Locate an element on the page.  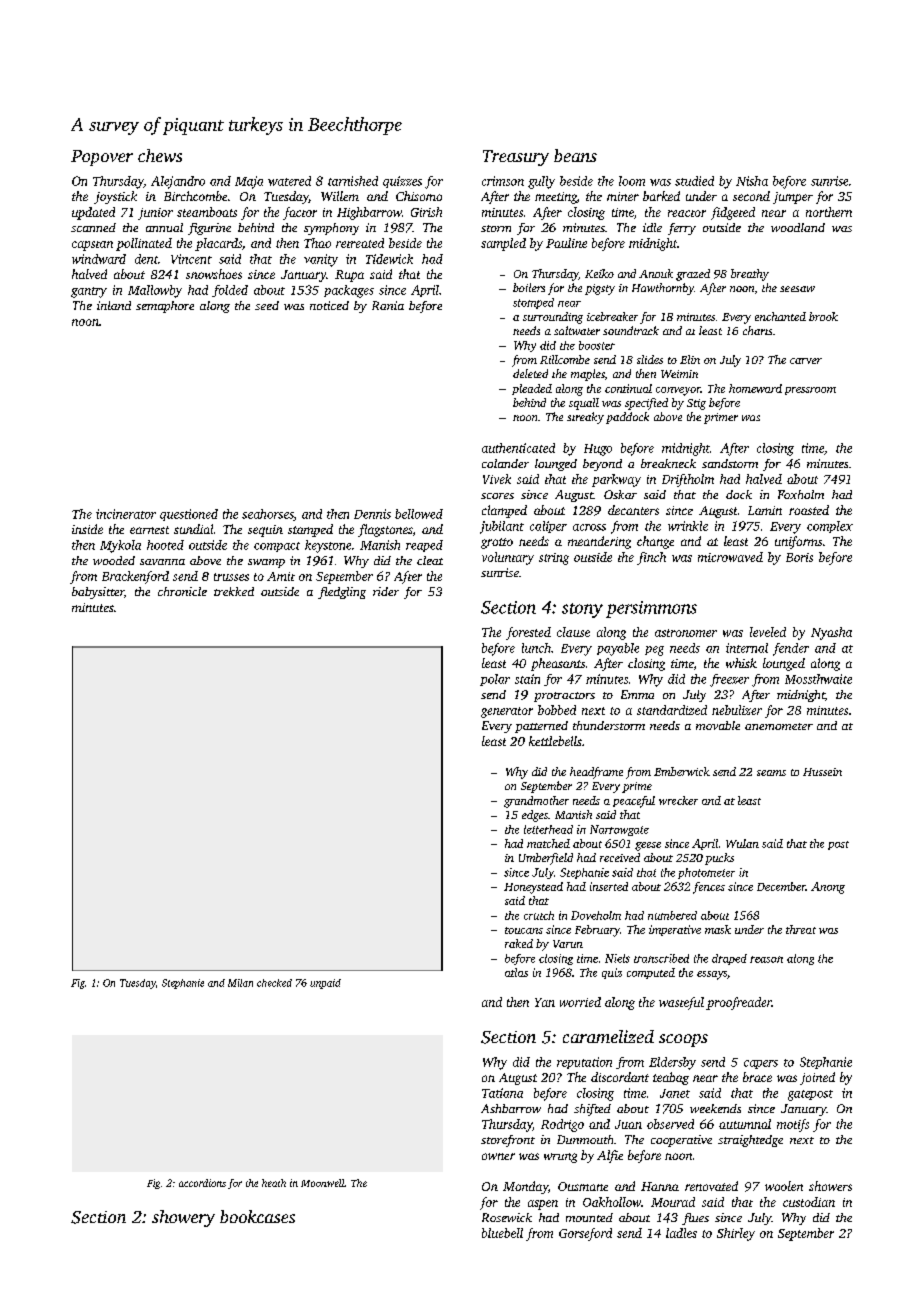
showery is located at coordinates (183, 1218).
